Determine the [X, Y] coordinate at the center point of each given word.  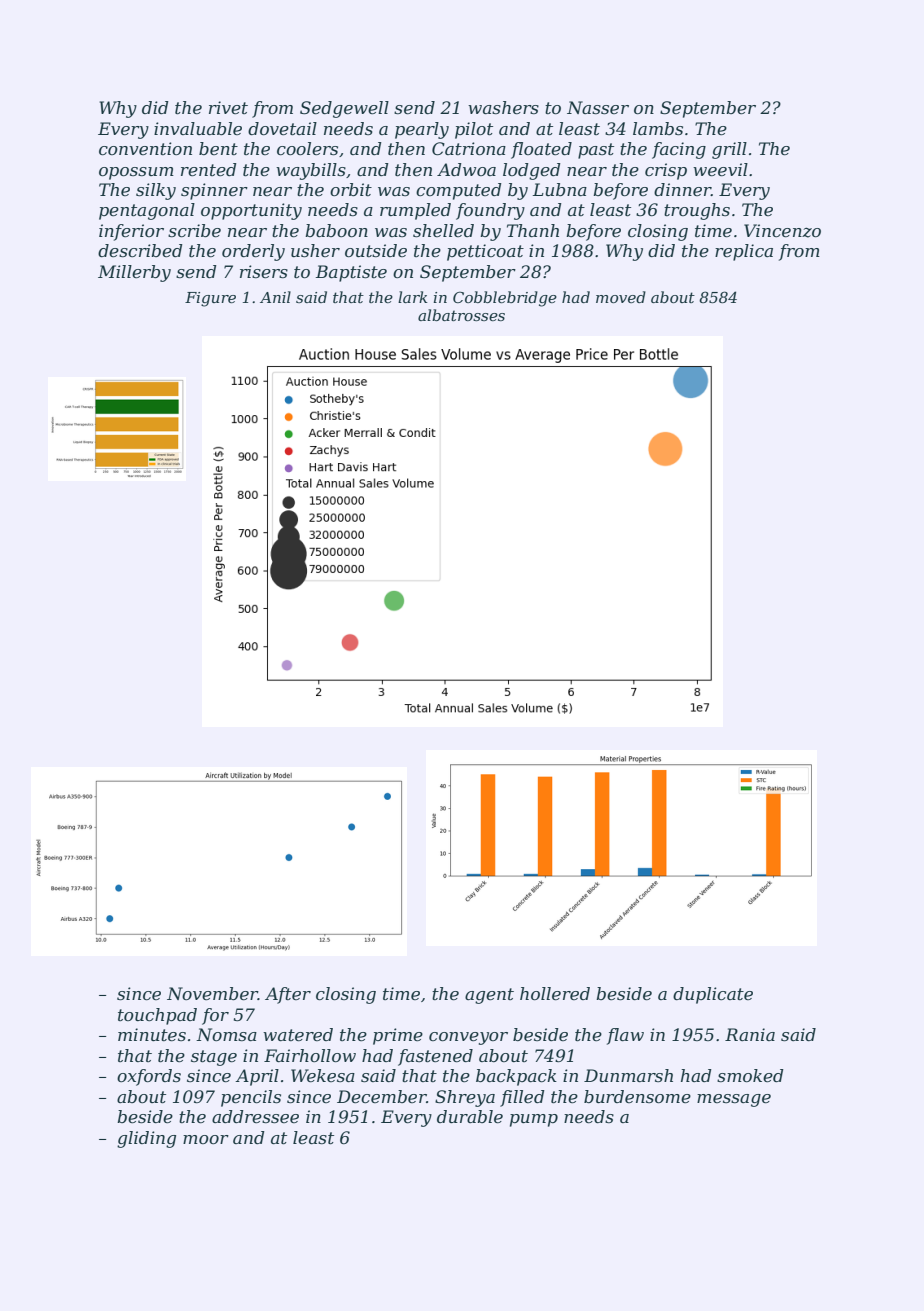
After [288, 995]
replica [744, 252]
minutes [152, 1034]
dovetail [282, 128]
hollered [555, 993]
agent [489, 996]
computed [459, 191]
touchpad [157, 1016]
